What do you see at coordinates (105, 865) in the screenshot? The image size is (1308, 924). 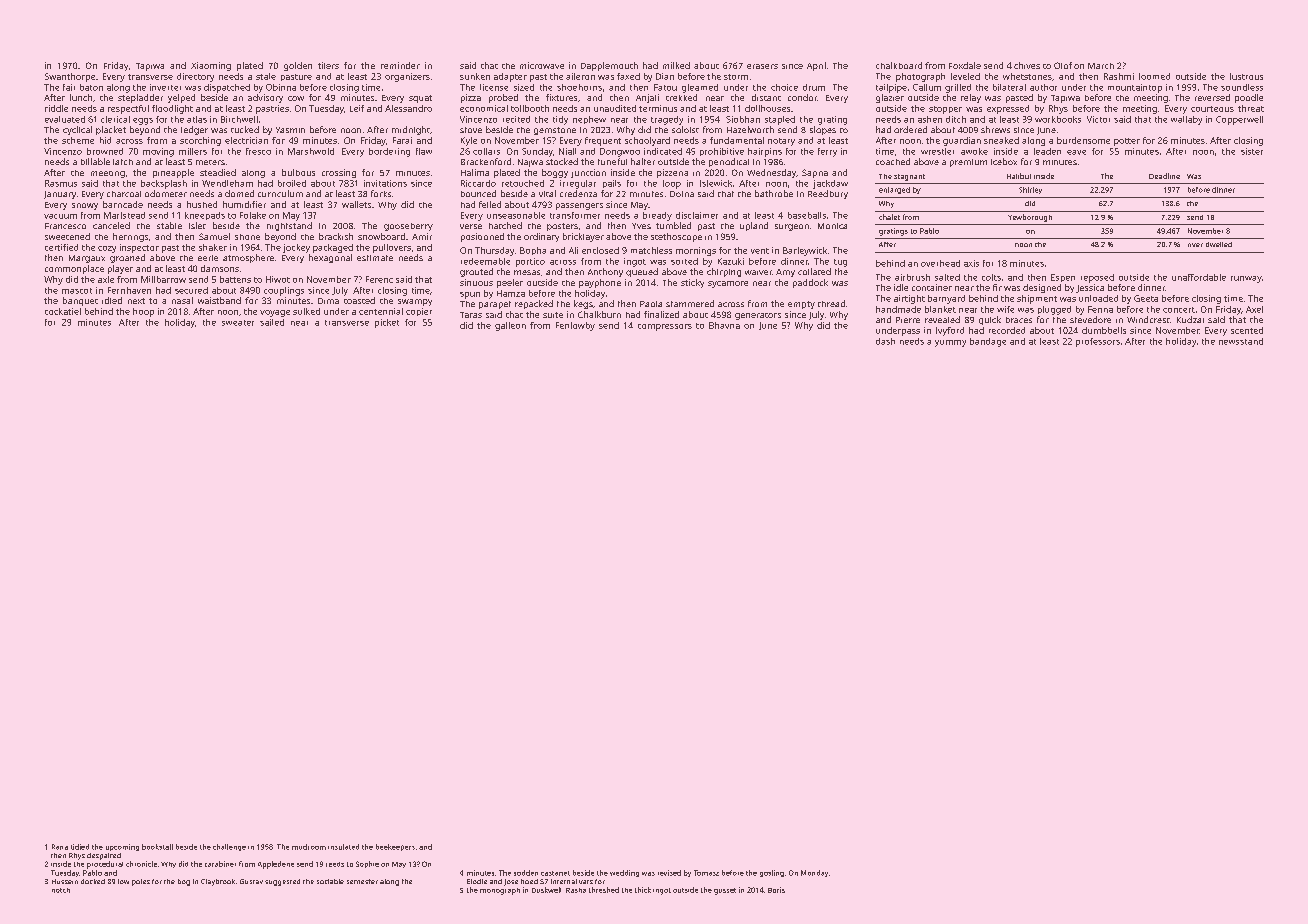 I see `procedural` at bounding box center [105, 865].
